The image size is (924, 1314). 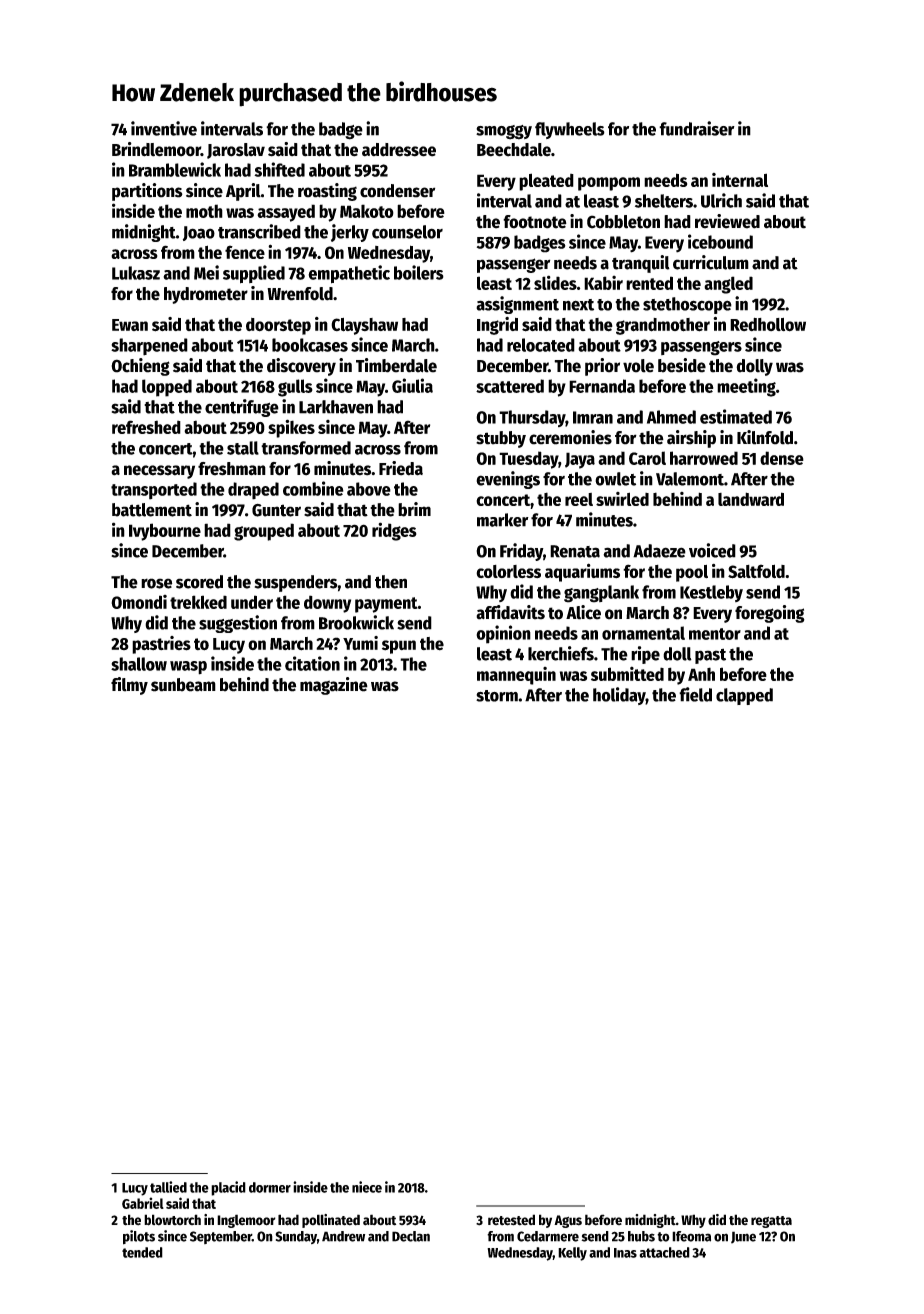 What do you see at coordinates (168, 1187) in the screenshot?
I see `tallied` at bounding box center [168, 1187].
